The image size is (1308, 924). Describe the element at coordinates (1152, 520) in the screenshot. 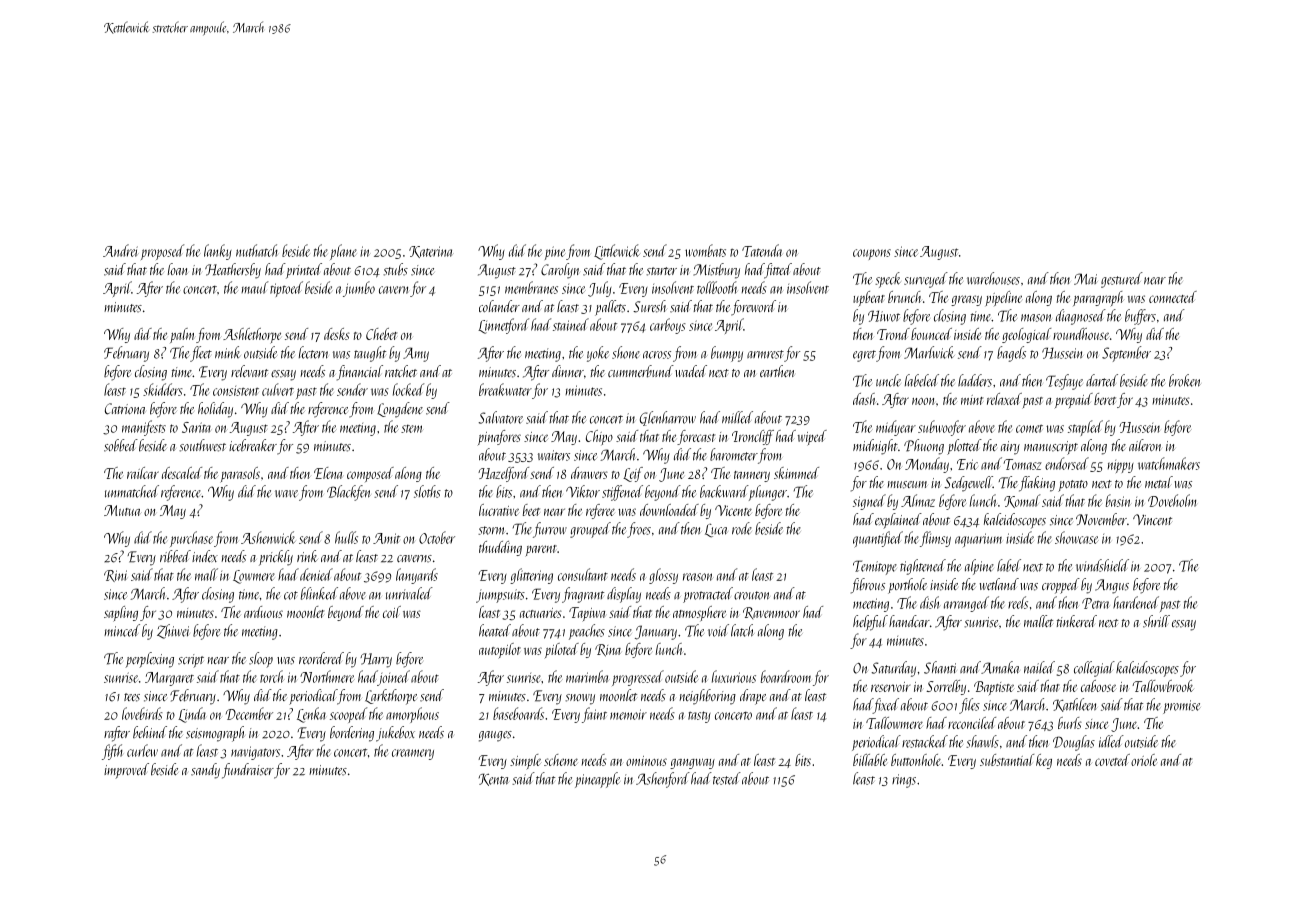

I see `Vincent` at that location.
